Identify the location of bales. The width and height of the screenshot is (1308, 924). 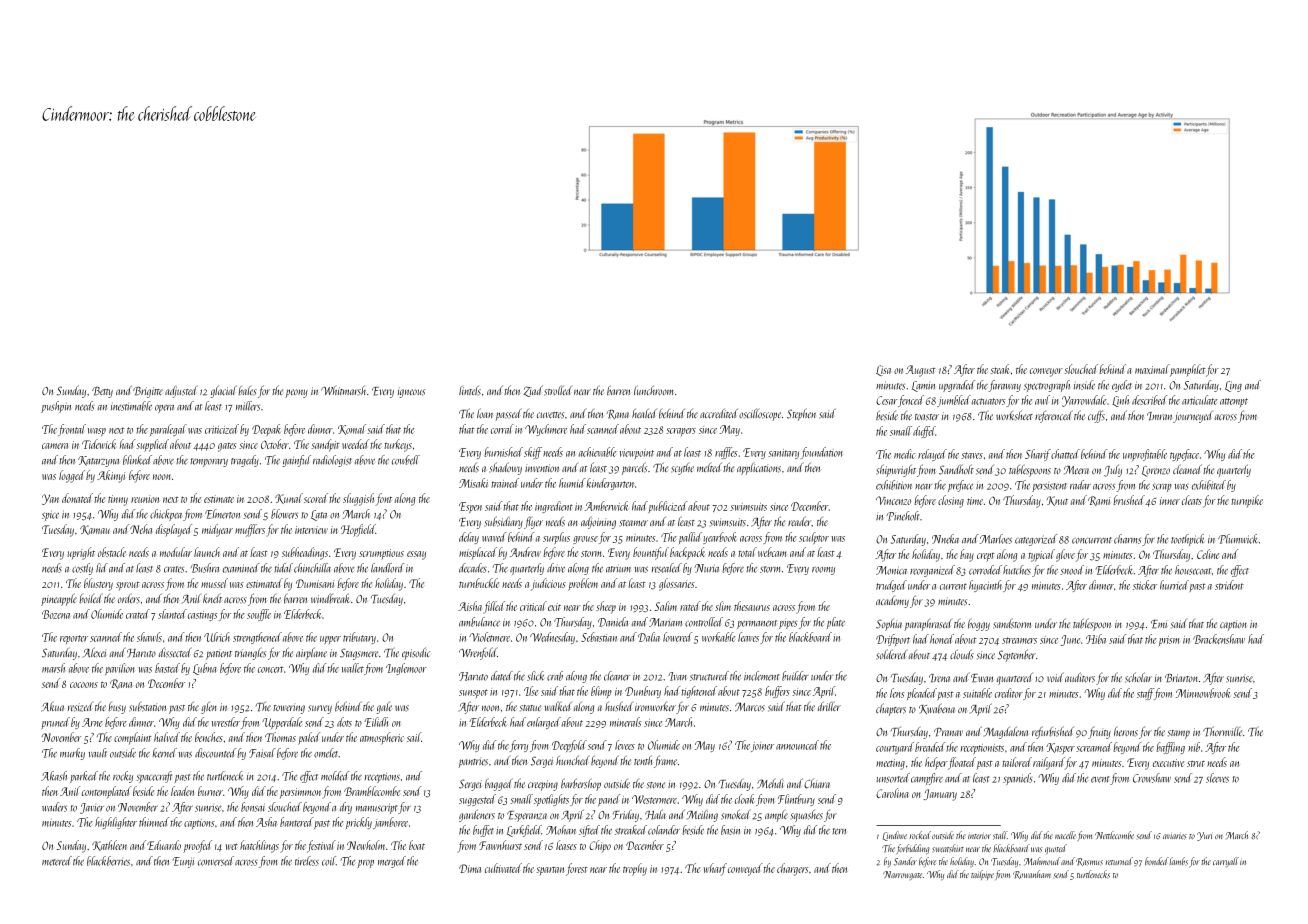
(247, 391).
